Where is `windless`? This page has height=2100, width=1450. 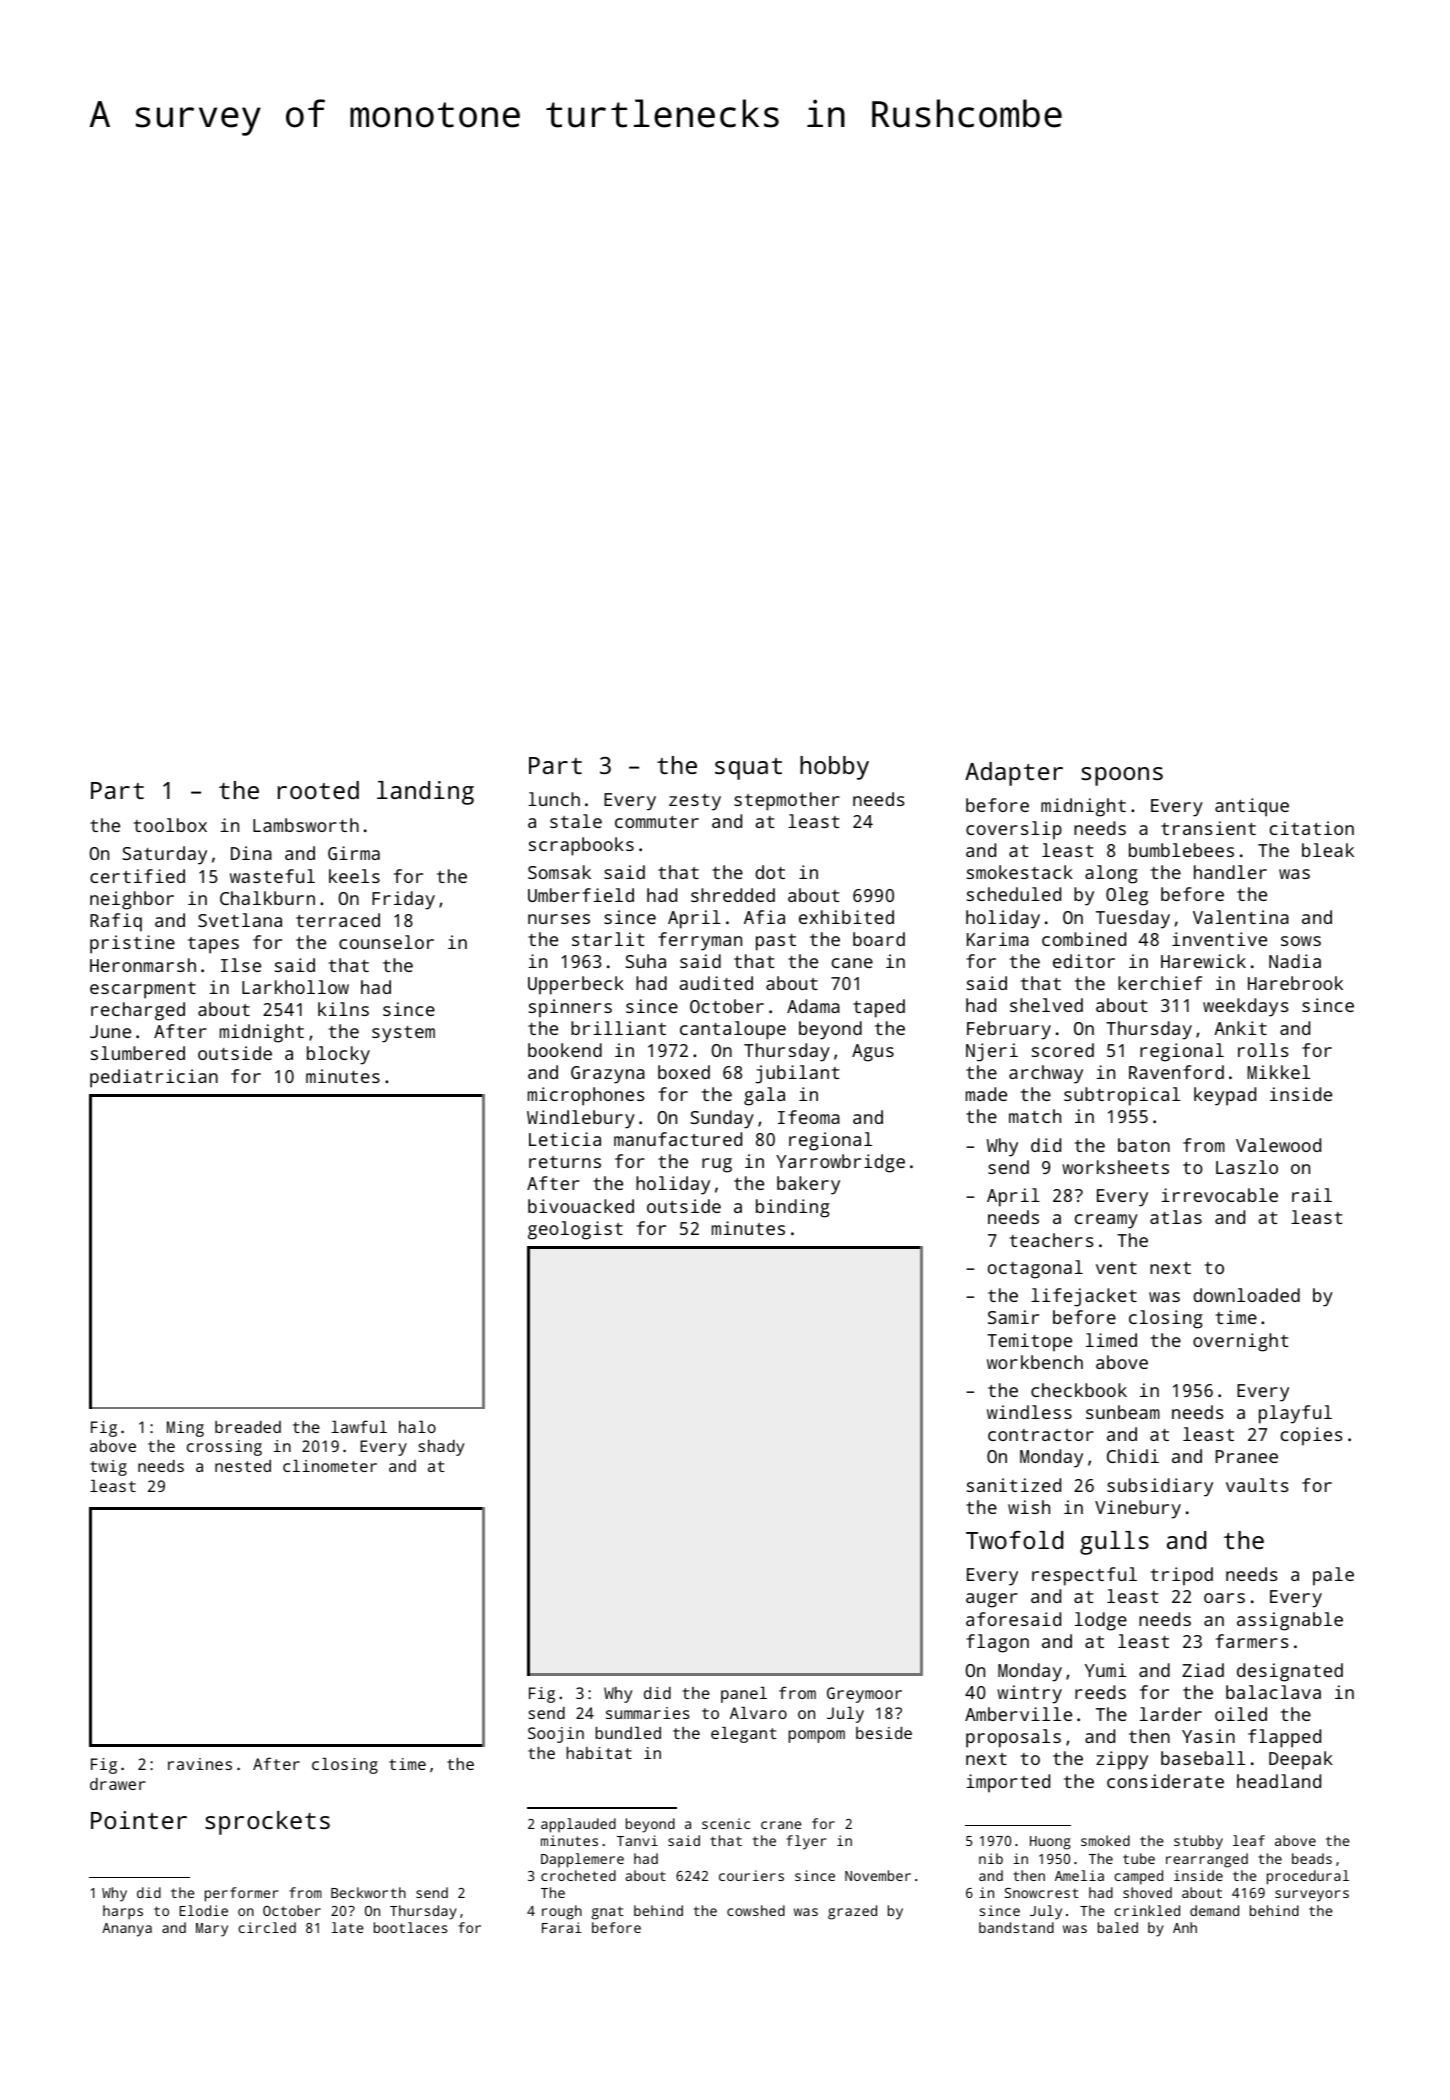 windless is located at coordinates (1029, 1412).
